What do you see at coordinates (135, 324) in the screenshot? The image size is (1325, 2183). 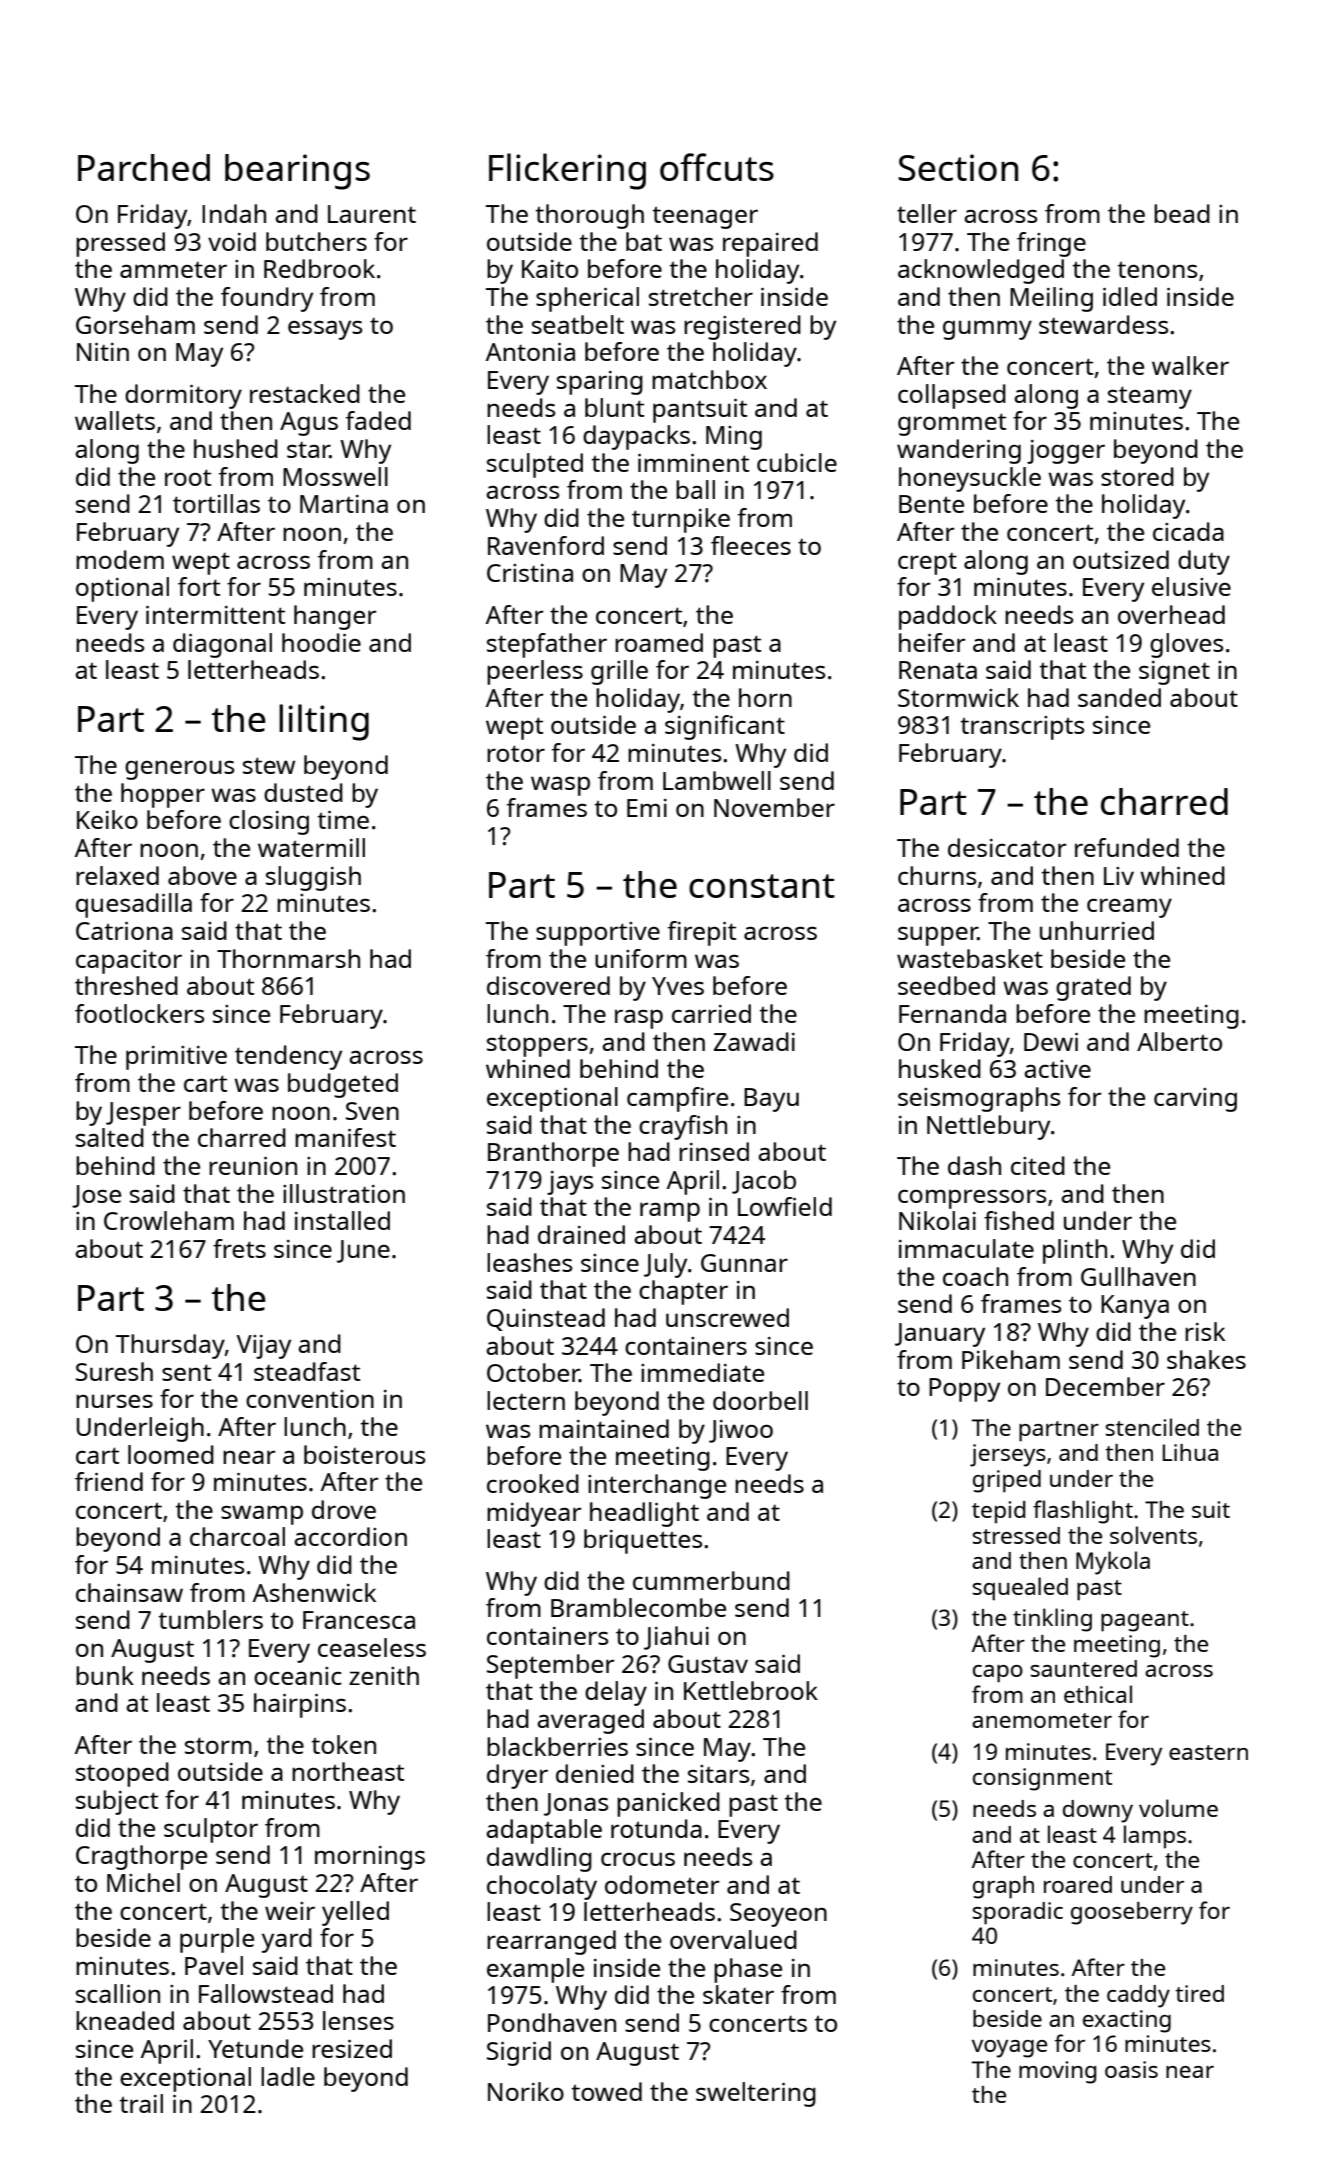 I see `Gorseham` at bounding box center [135, 324].
